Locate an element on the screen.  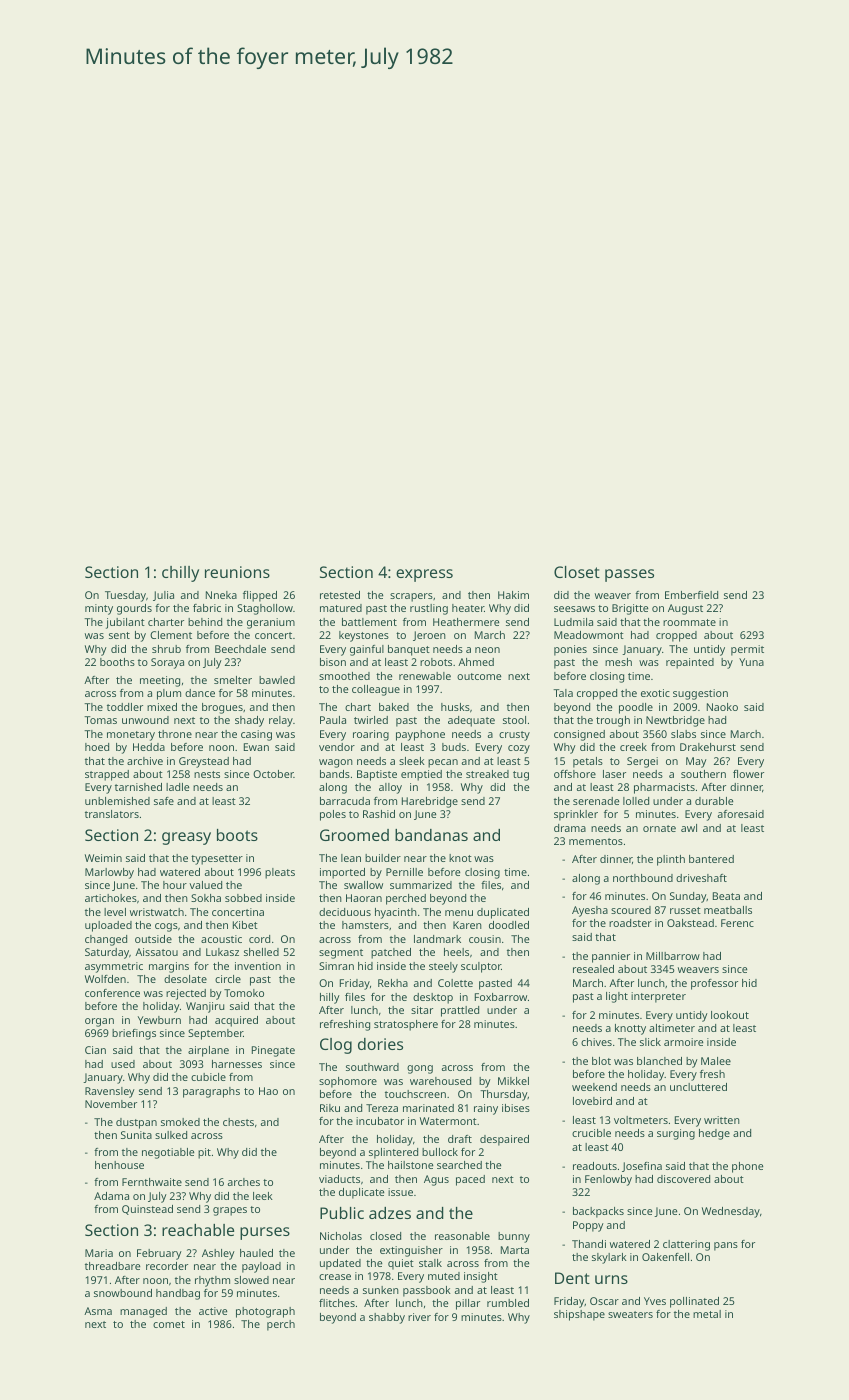
Asma is located at coordinates (98, 1311).
